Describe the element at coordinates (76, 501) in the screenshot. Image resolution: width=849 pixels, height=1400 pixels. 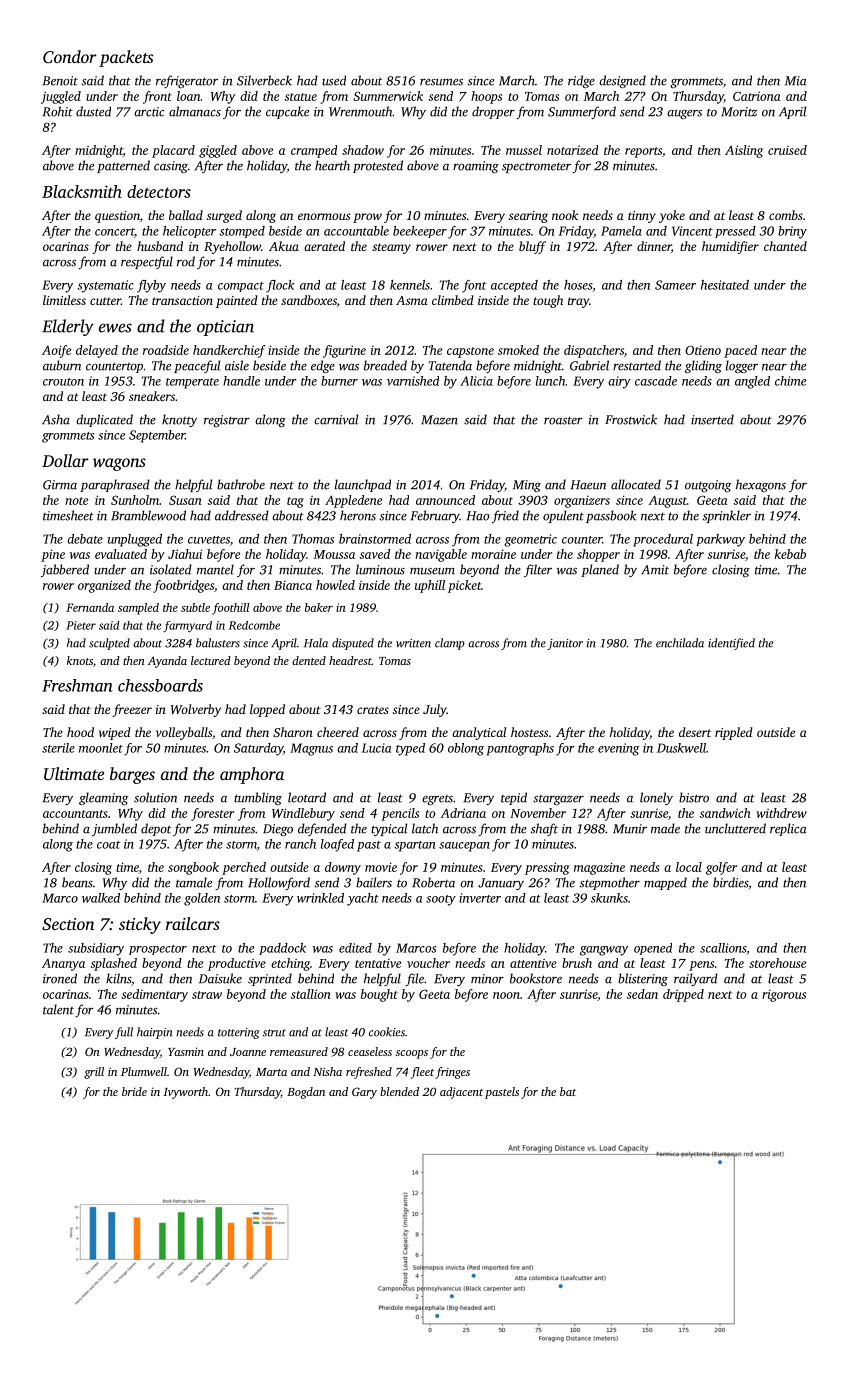
I see `note` at that location.
